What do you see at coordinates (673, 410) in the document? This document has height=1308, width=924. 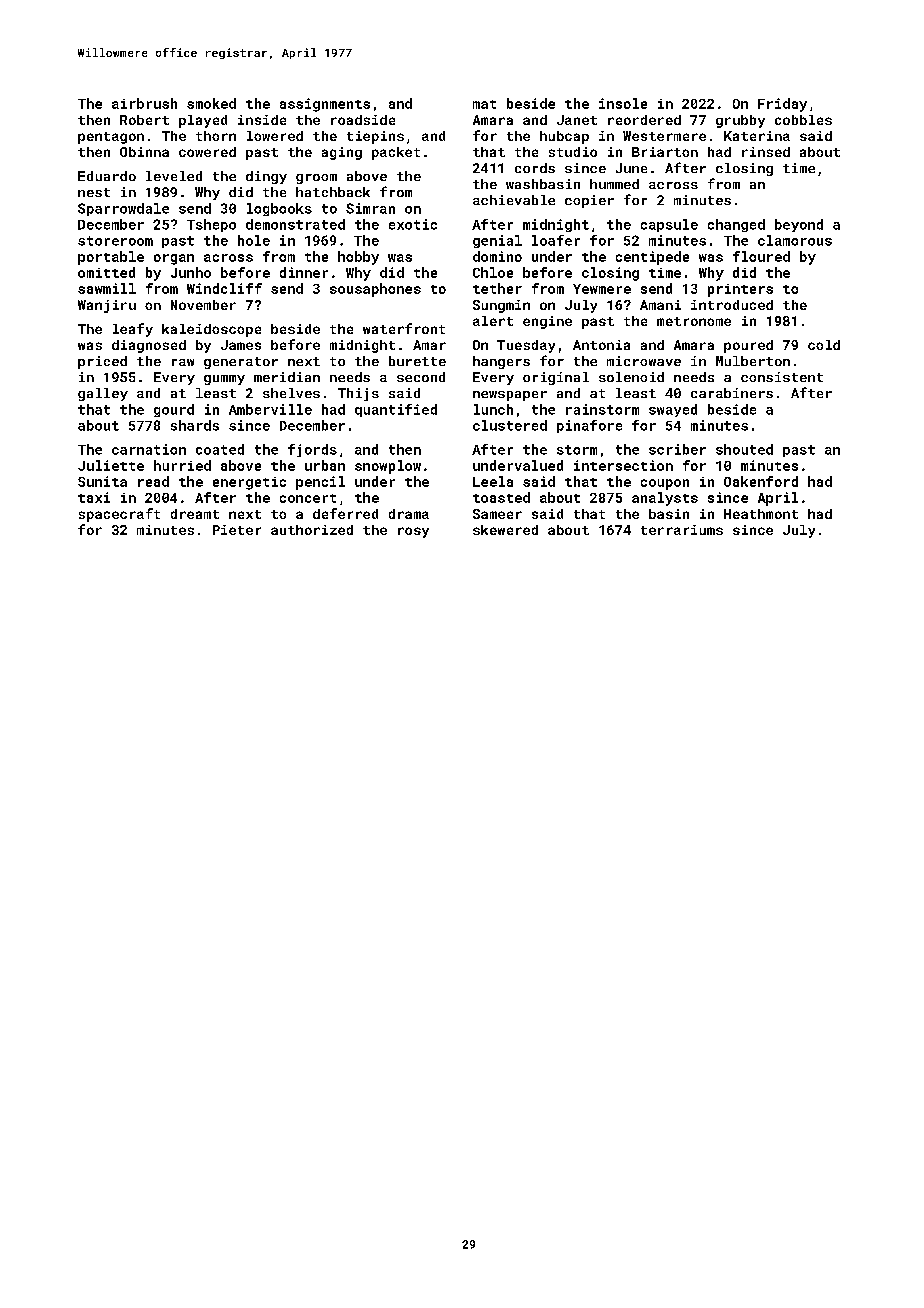 I see `swayed` at bounding box center [673, 410].
